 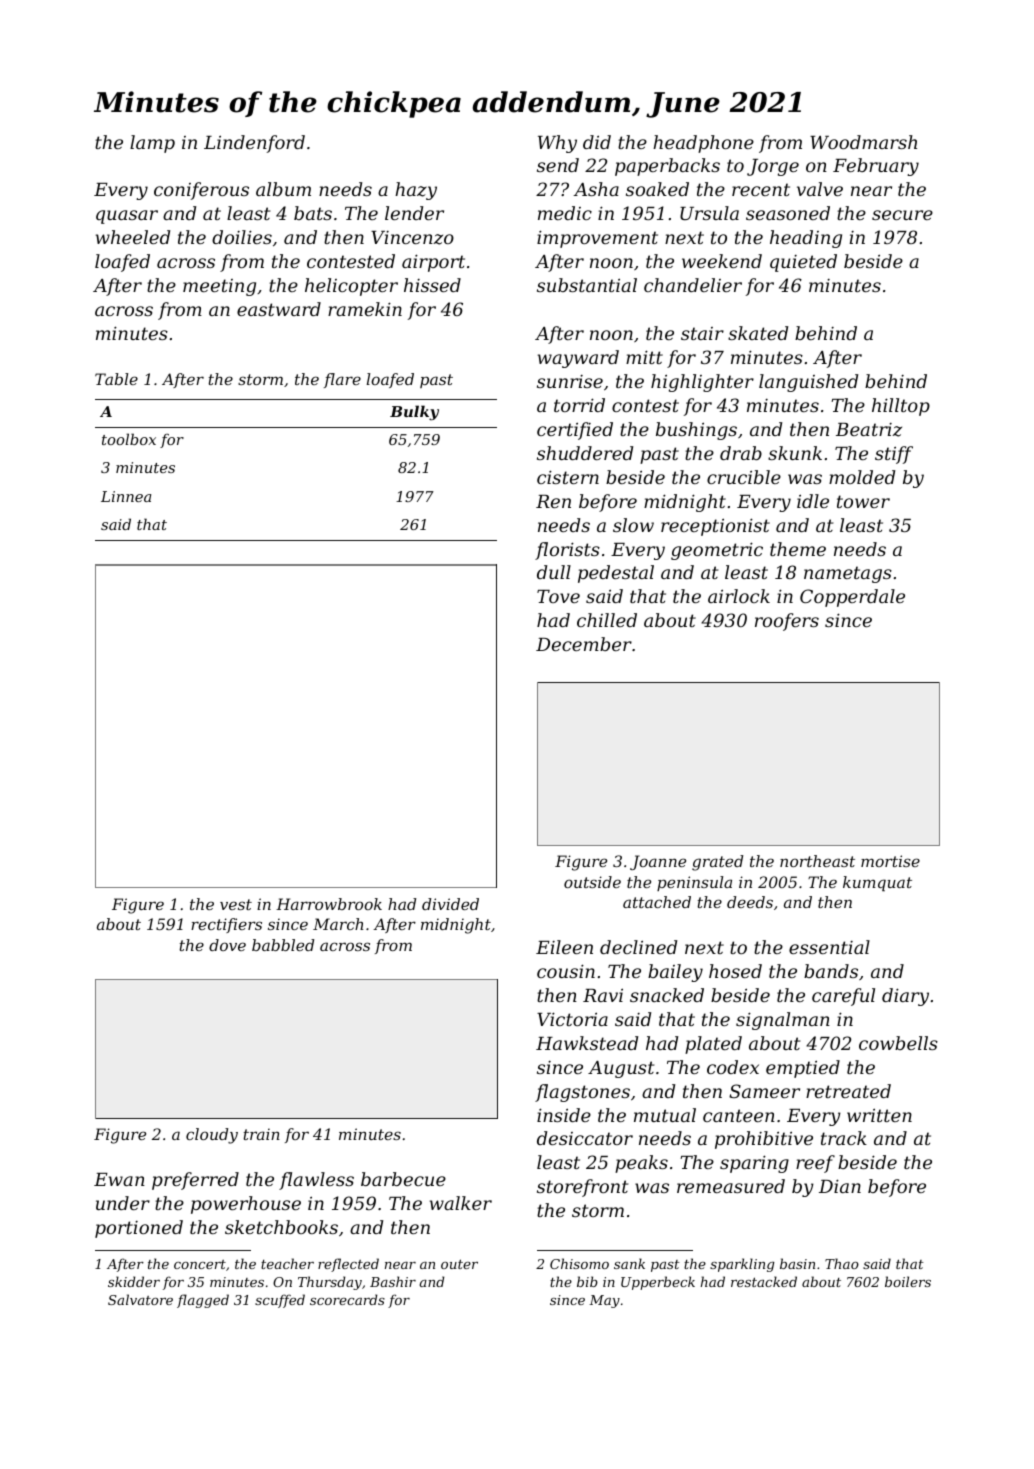 I want to click on Lindenford, so click(x=254, y=144).
